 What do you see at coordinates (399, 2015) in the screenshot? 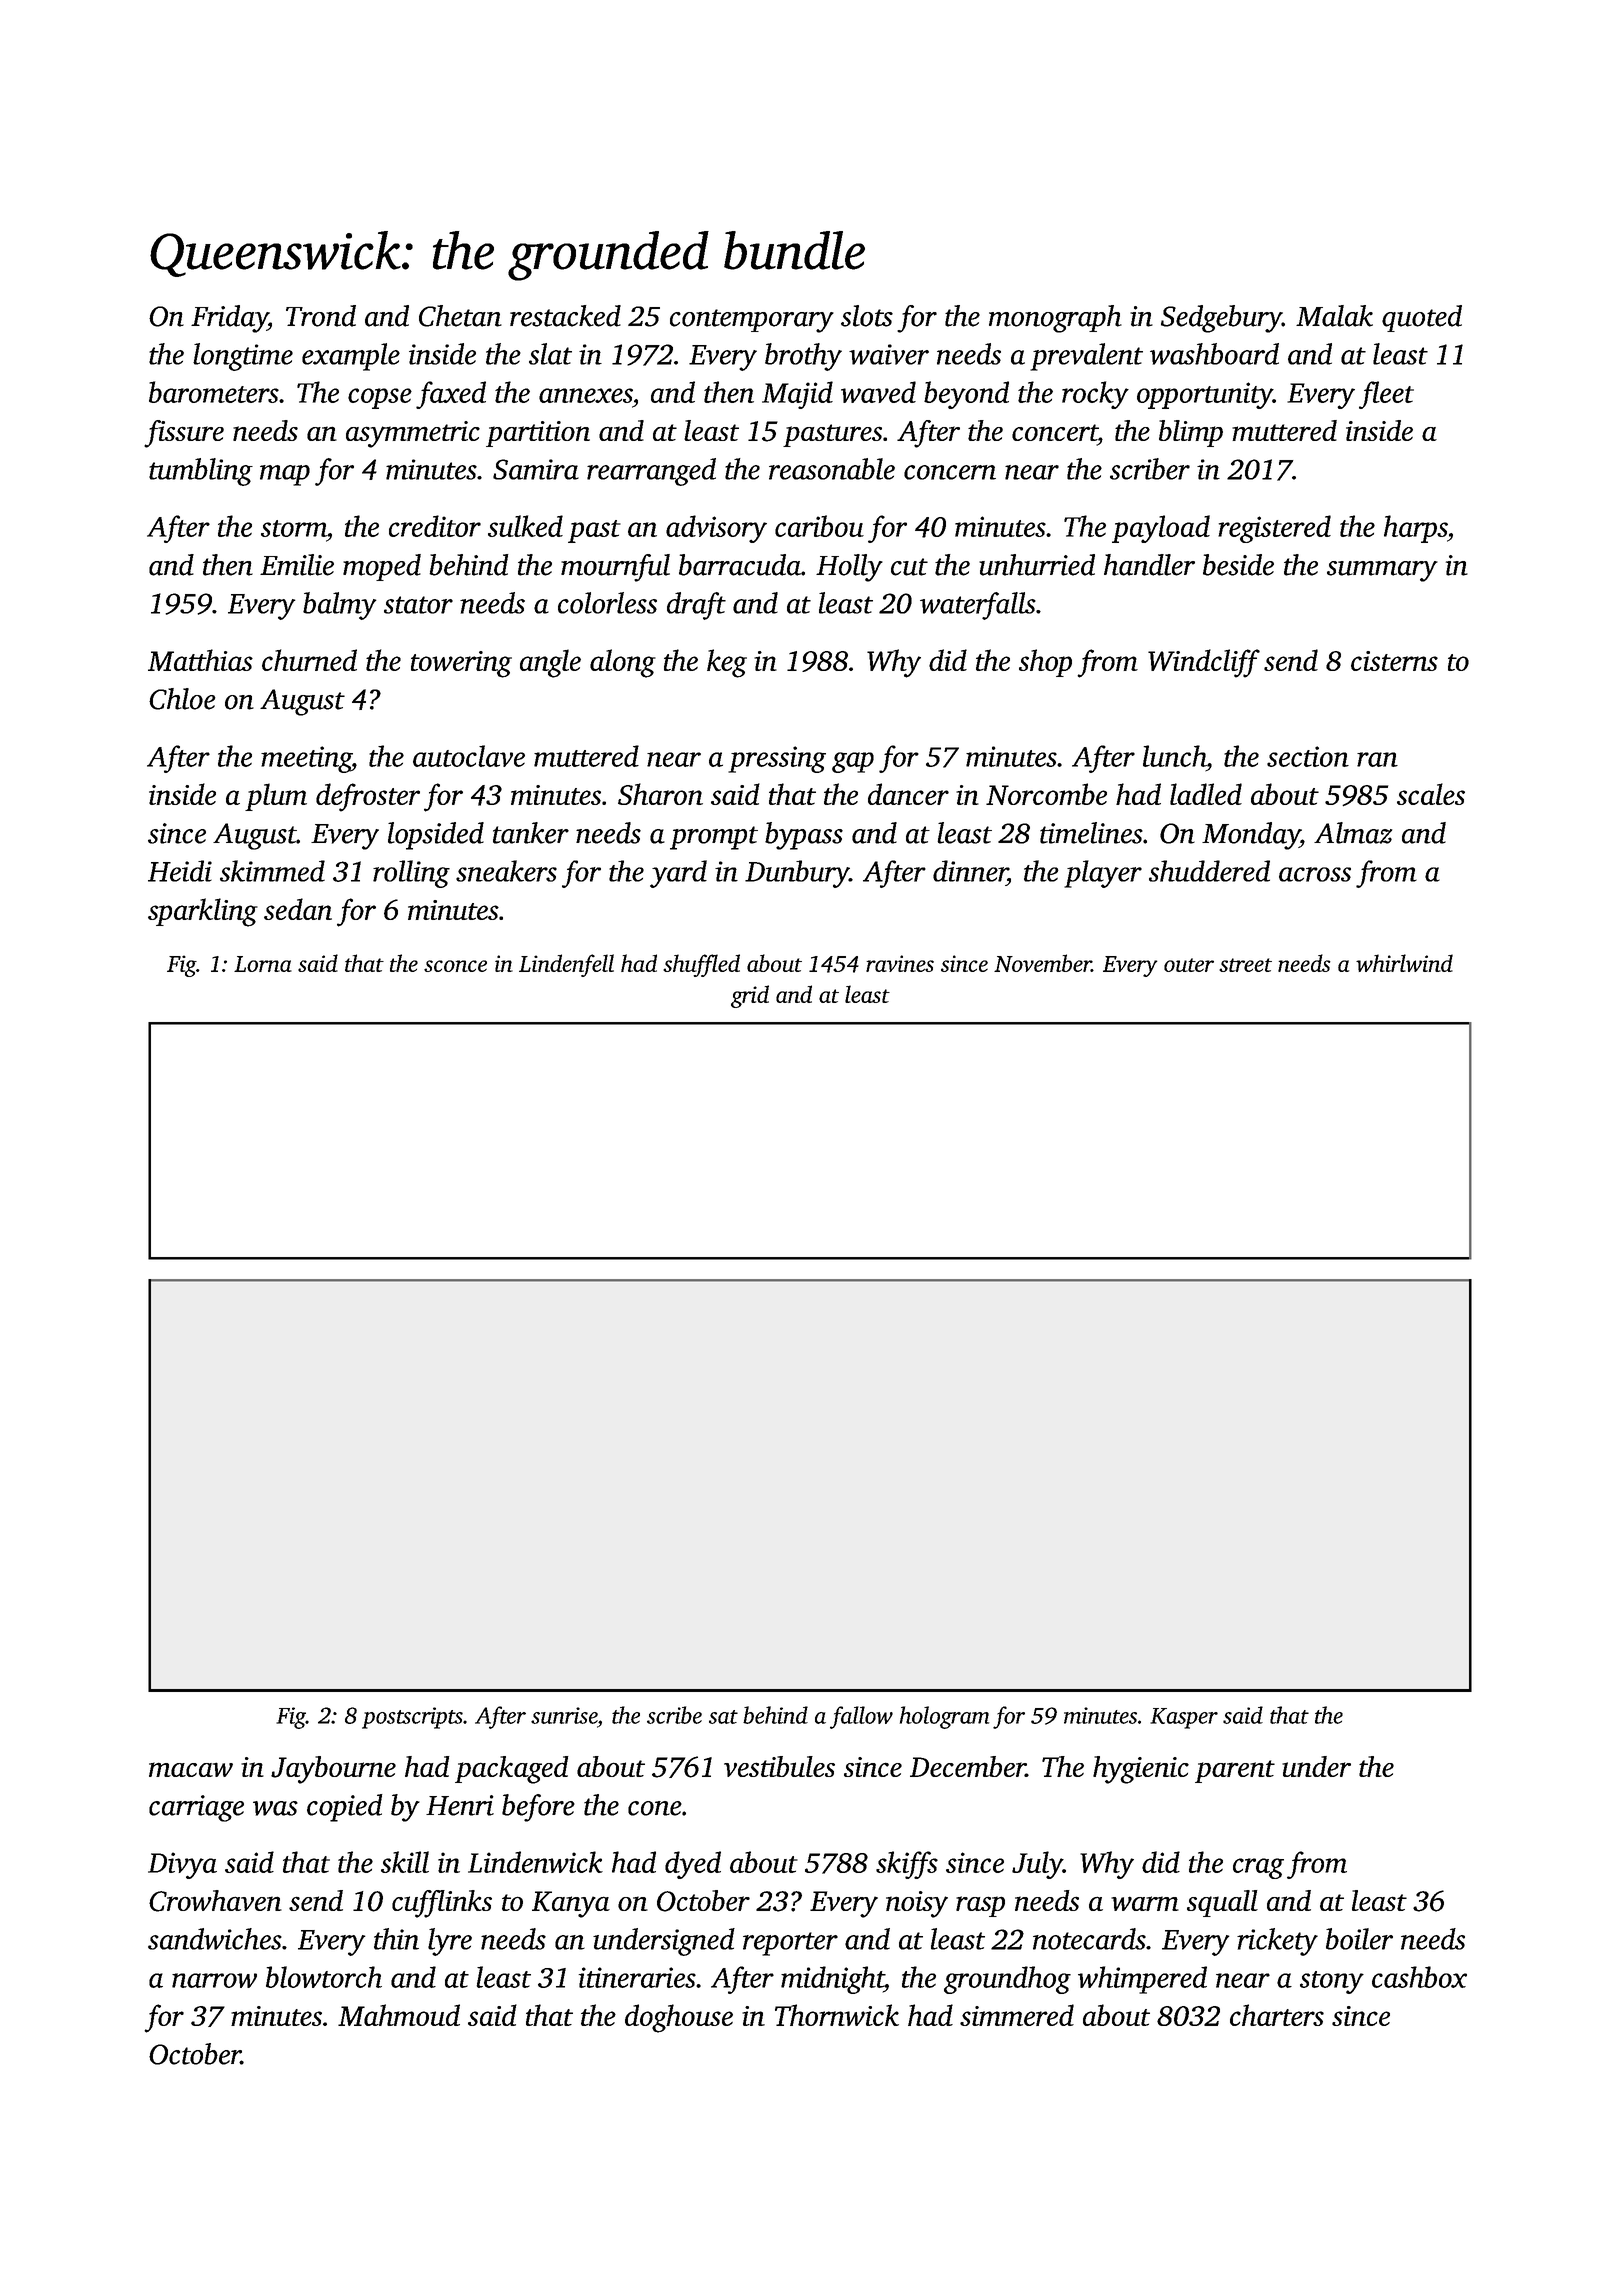
I see `Mahmoud` at bounding box center [399, 2015].
